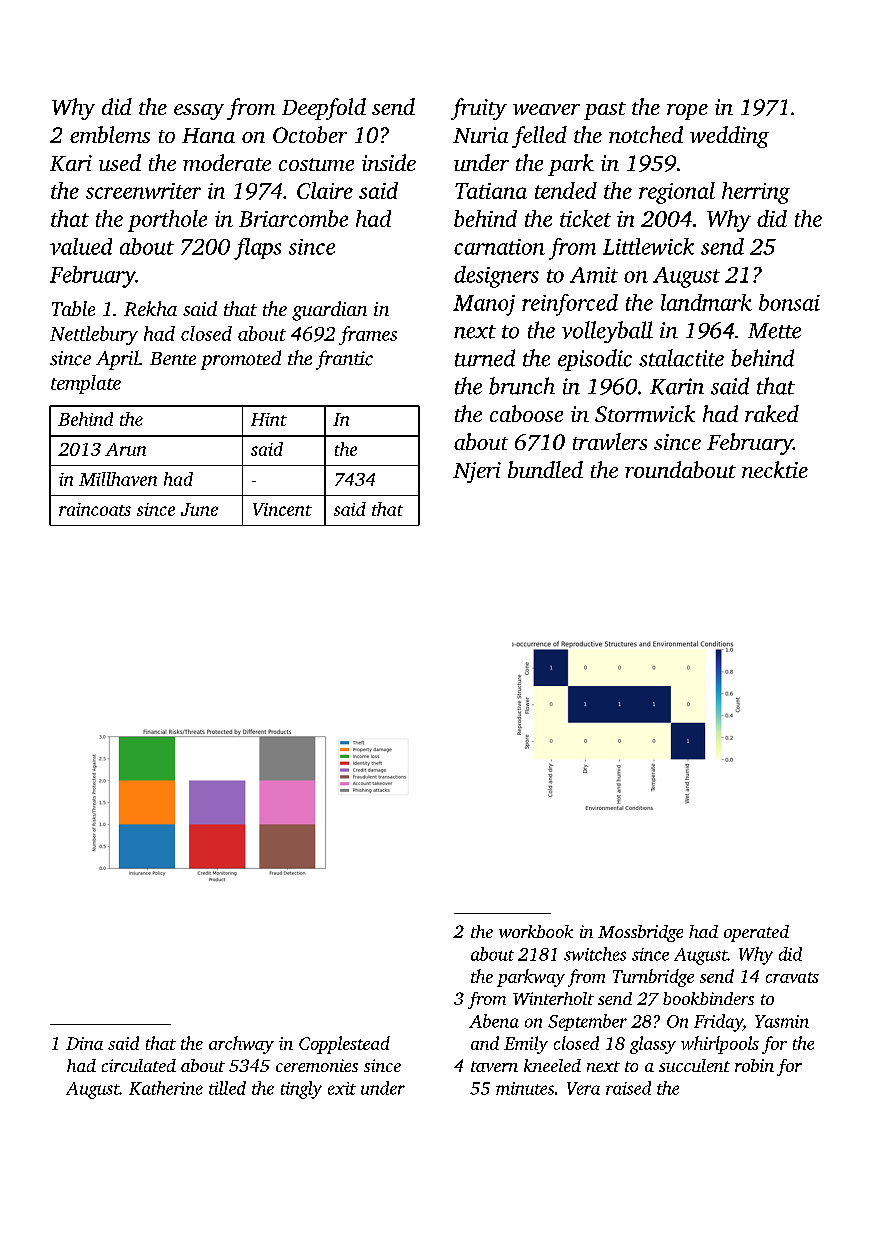 Image resolution: width=873 pixels, height=1238 pixels. What do you see at coordinates (605, 111) in the image?
I see `past` at bounding box center [605, 111].
